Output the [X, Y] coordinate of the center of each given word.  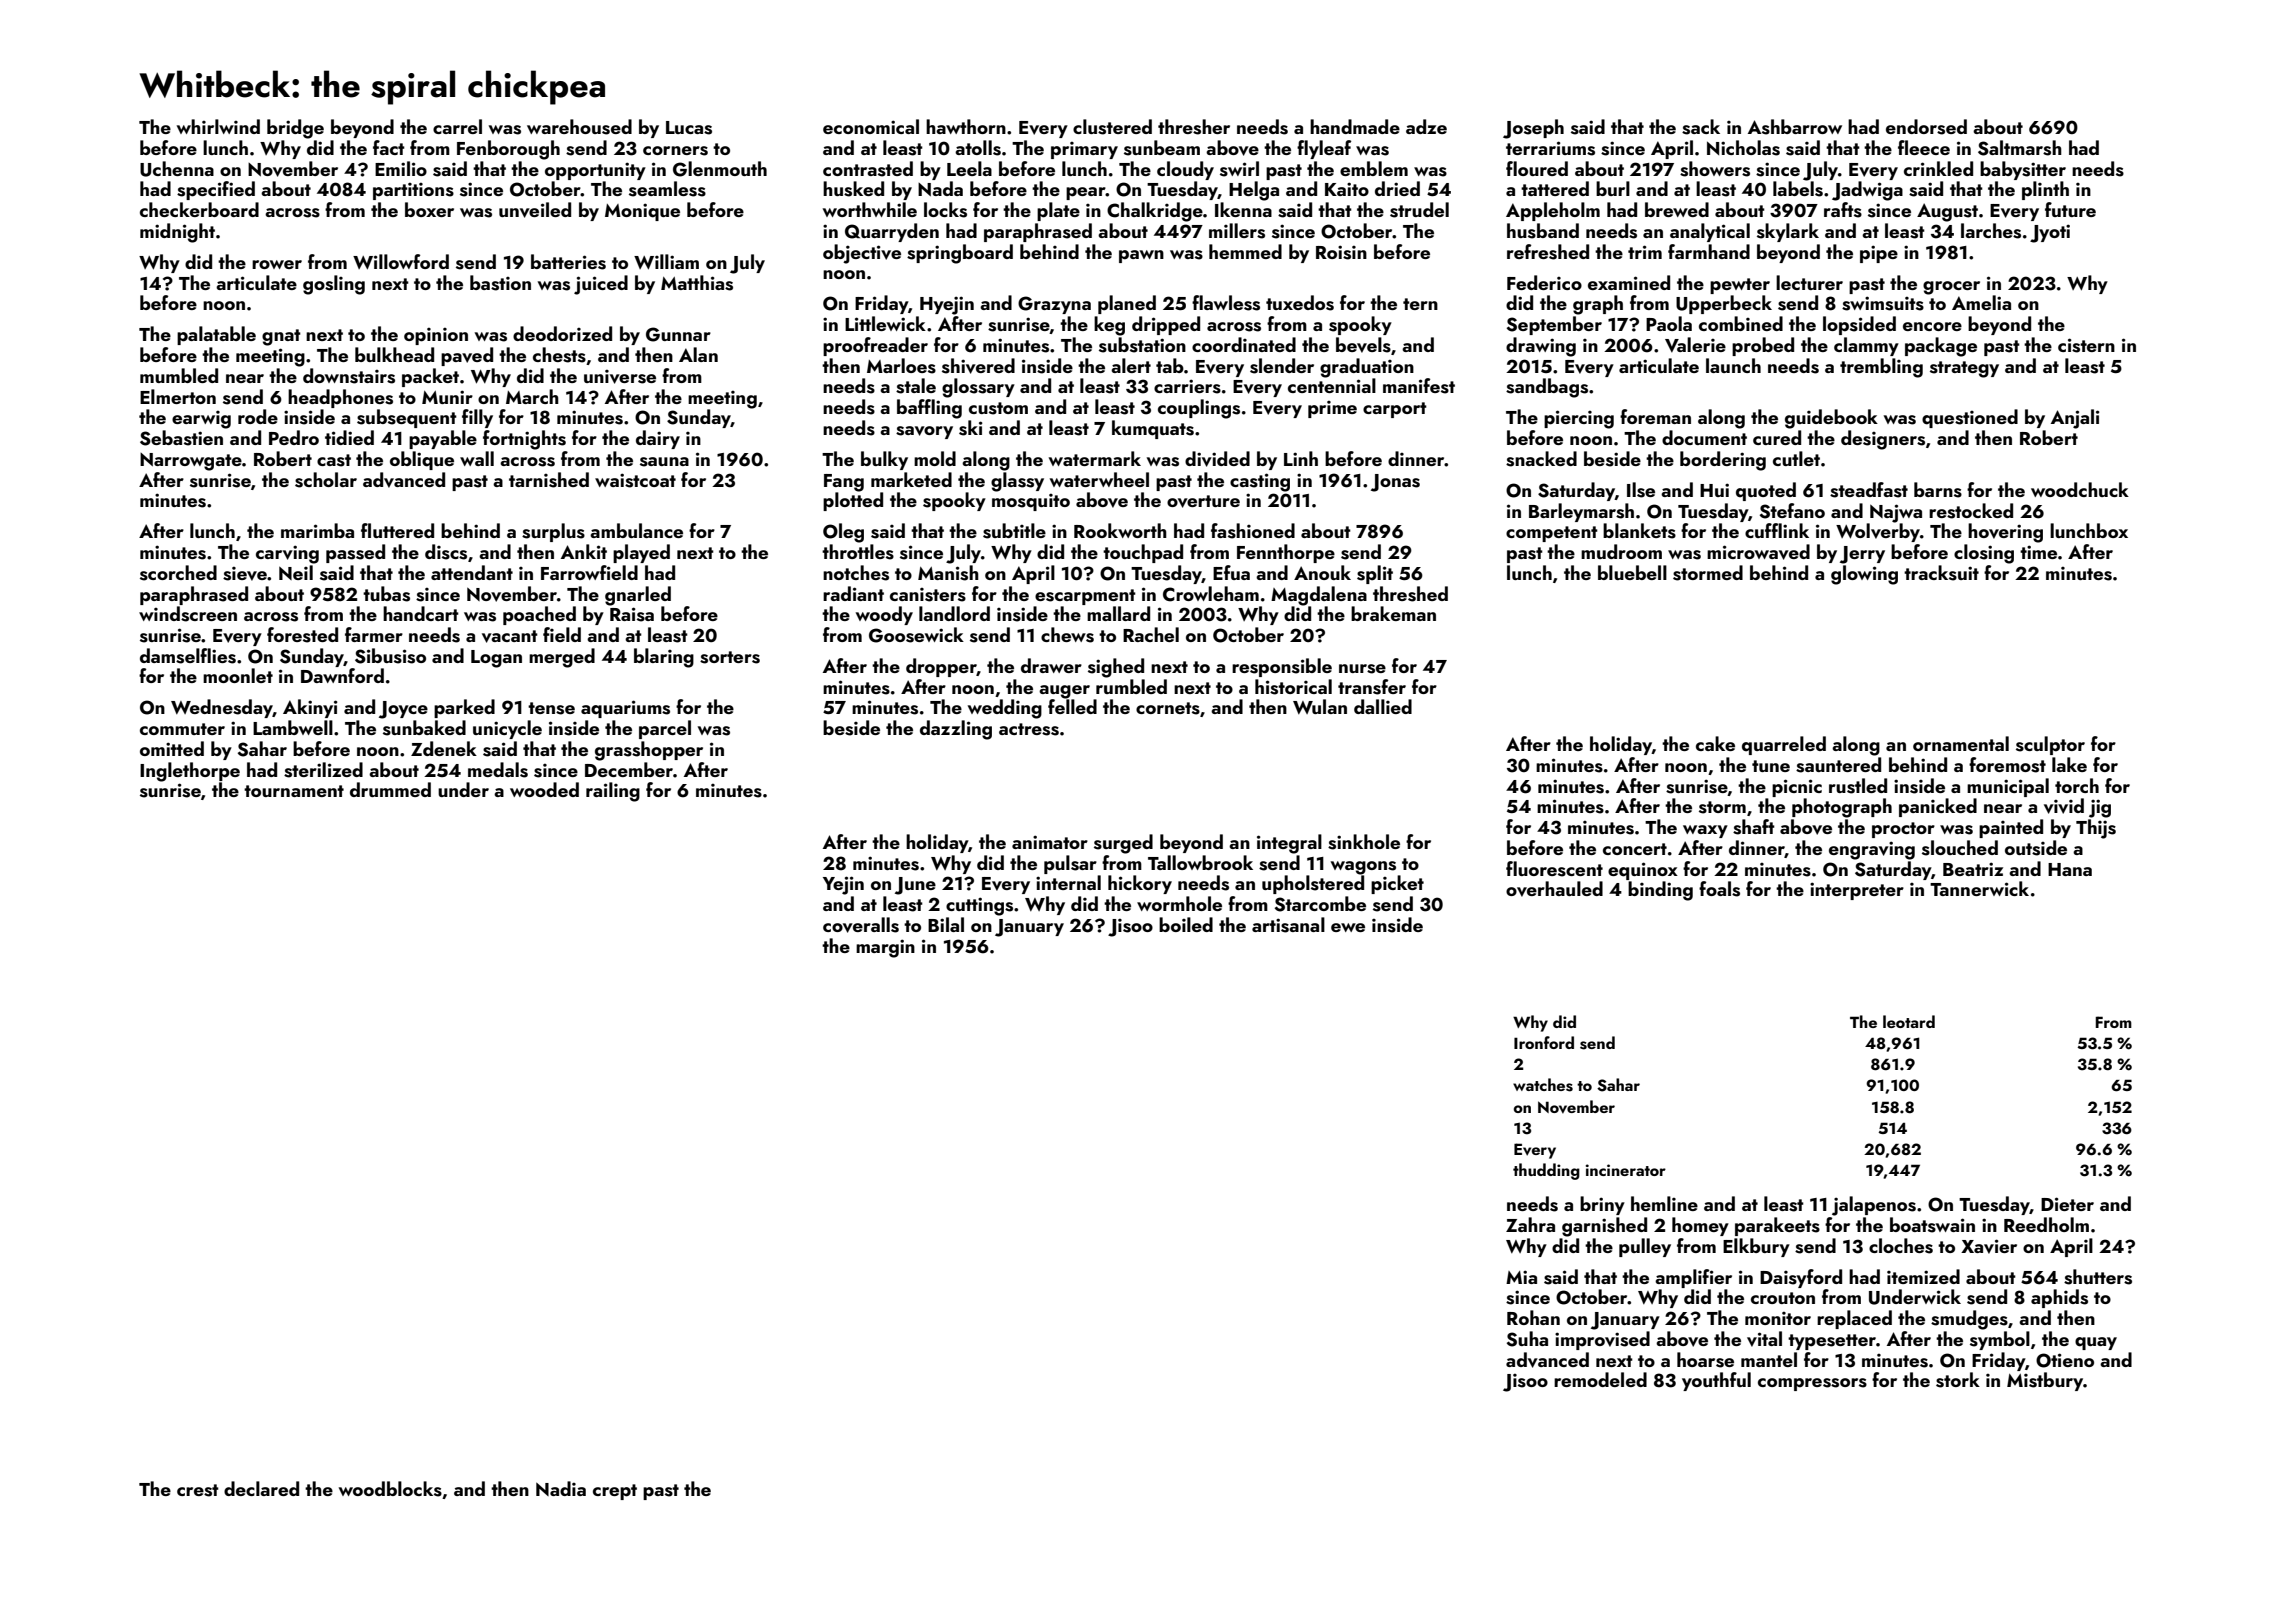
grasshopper [649, 751]
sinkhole [1364, 842]
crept [615, 1492]
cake [1715, 743]
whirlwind [218, 126]
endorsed [1926, 127]
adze [1426, 126]
